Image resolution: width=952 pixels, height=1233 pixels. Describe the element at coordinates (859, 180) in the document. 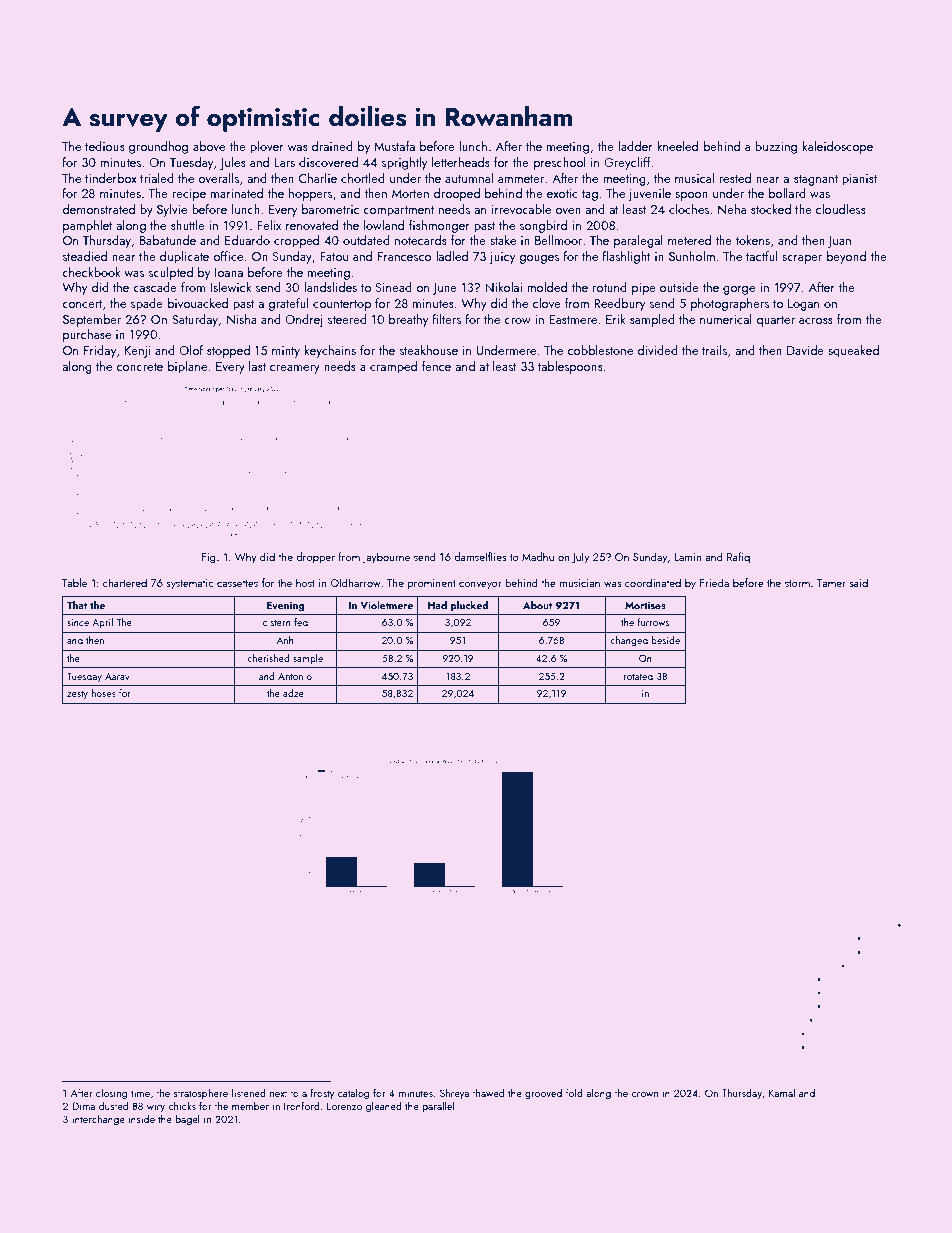

I see `pianist` at that location.
